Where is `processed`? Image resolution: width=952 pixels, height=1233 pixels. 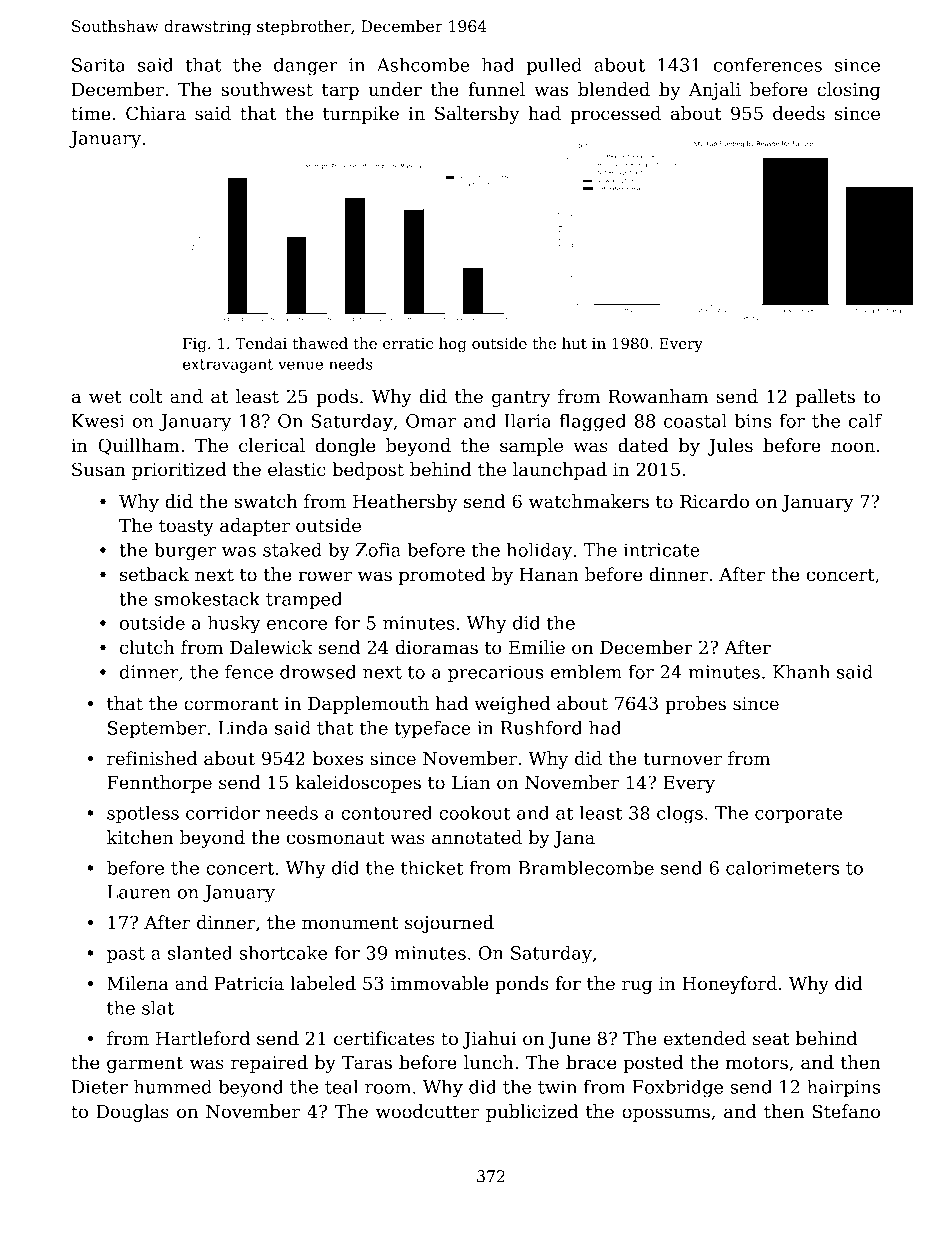
processed is located at coordinates (615, 115).
